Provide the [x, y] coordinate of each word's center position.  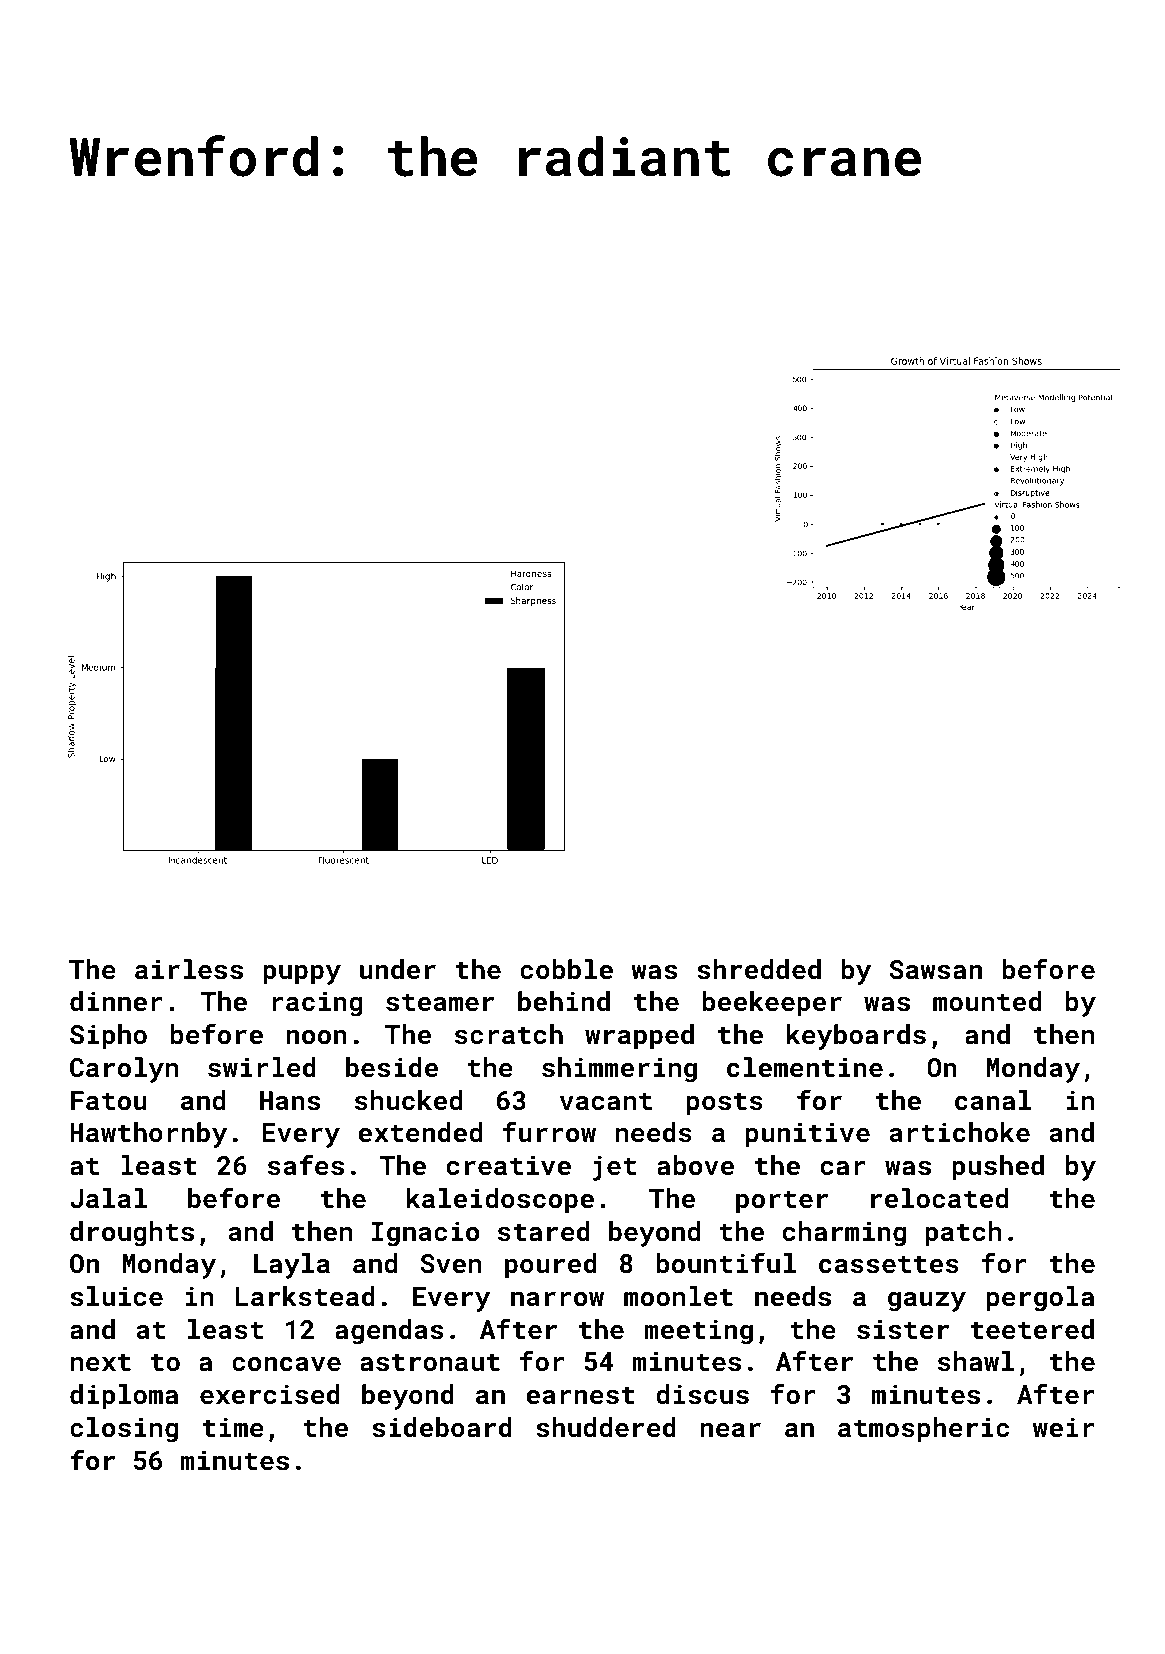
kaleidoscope [500, 1201]
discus [702, 1394]
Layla [292, 1266]
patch [963, 1234]
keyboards [856, 1037]
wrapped [639, 1037]
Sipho [108, 1037]
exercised [270, 1394]
